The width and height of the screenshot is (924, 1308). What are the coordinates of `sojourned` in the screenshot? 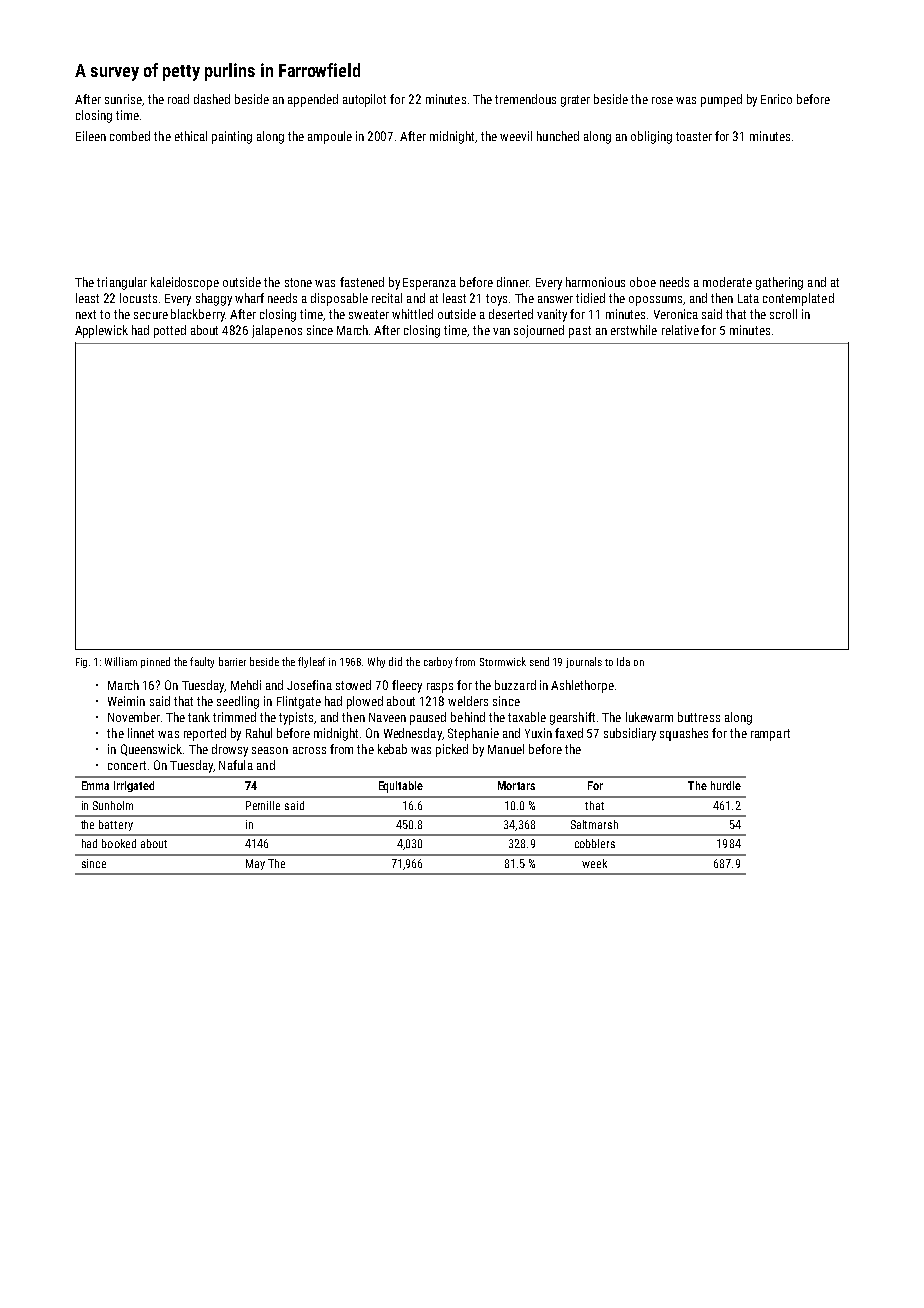 It's located at (539, 331).
